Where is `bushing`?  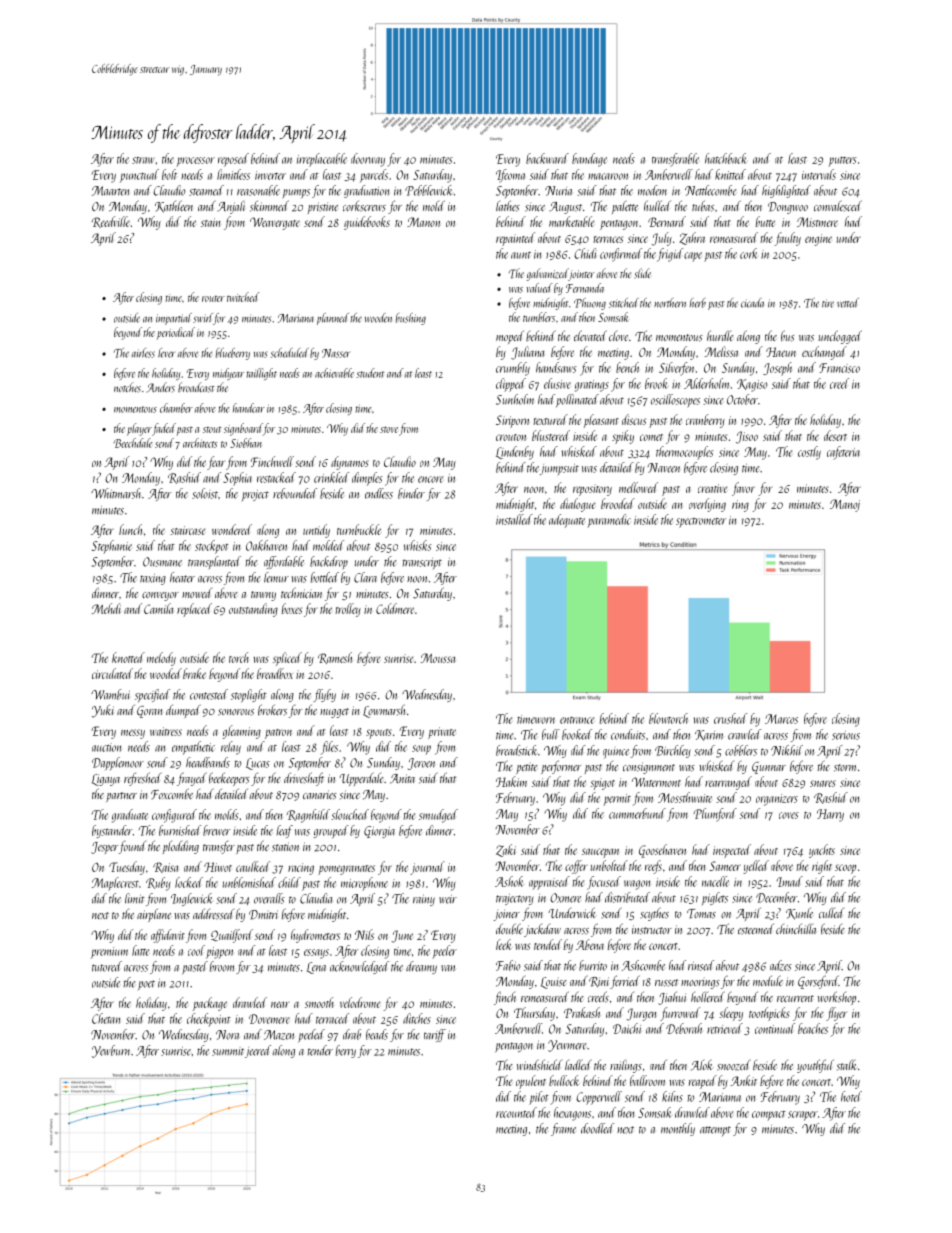
bushing is located at coordinates (410, 319).
